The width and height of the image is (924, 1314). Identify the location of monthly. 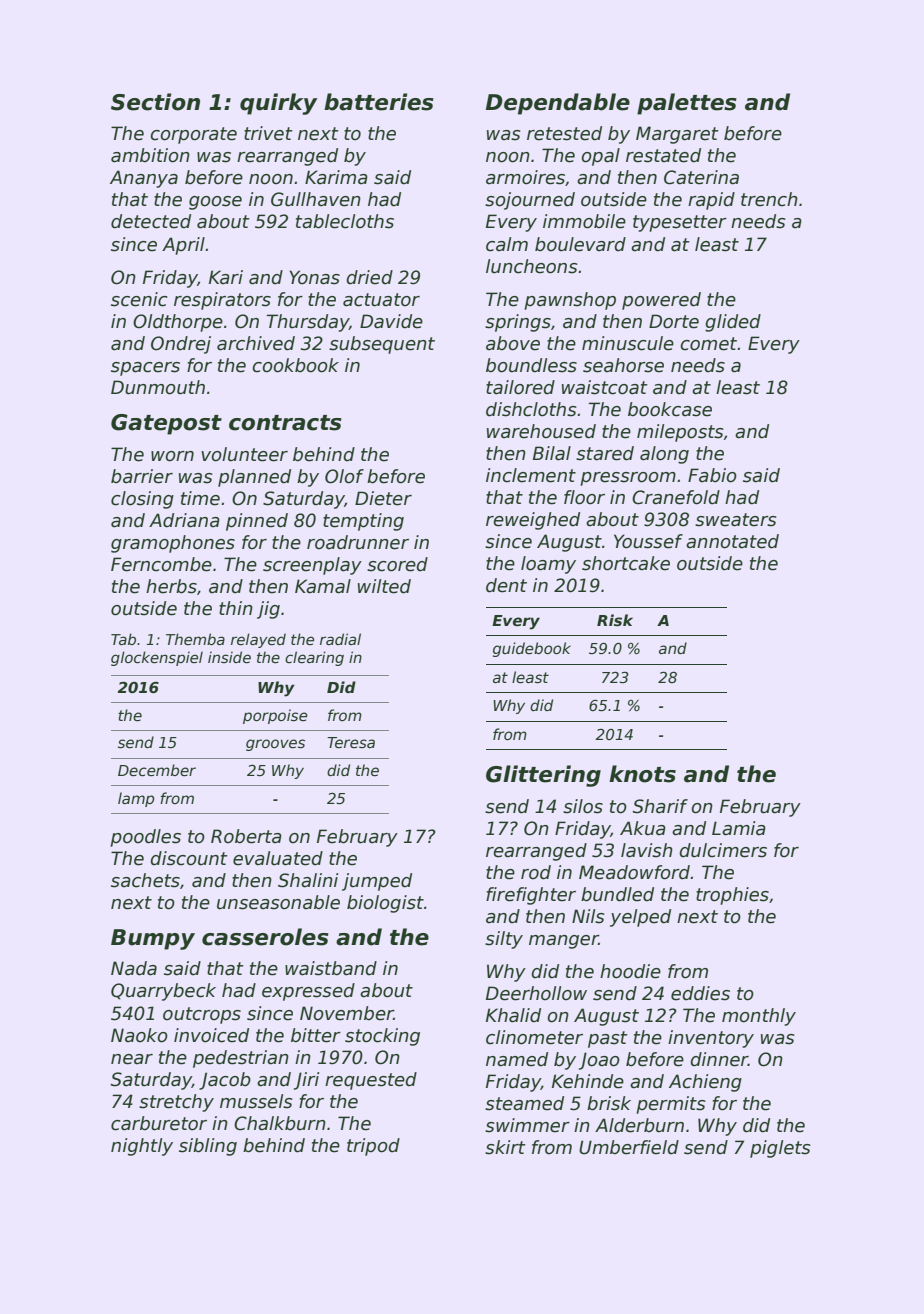
(759, 1017).
